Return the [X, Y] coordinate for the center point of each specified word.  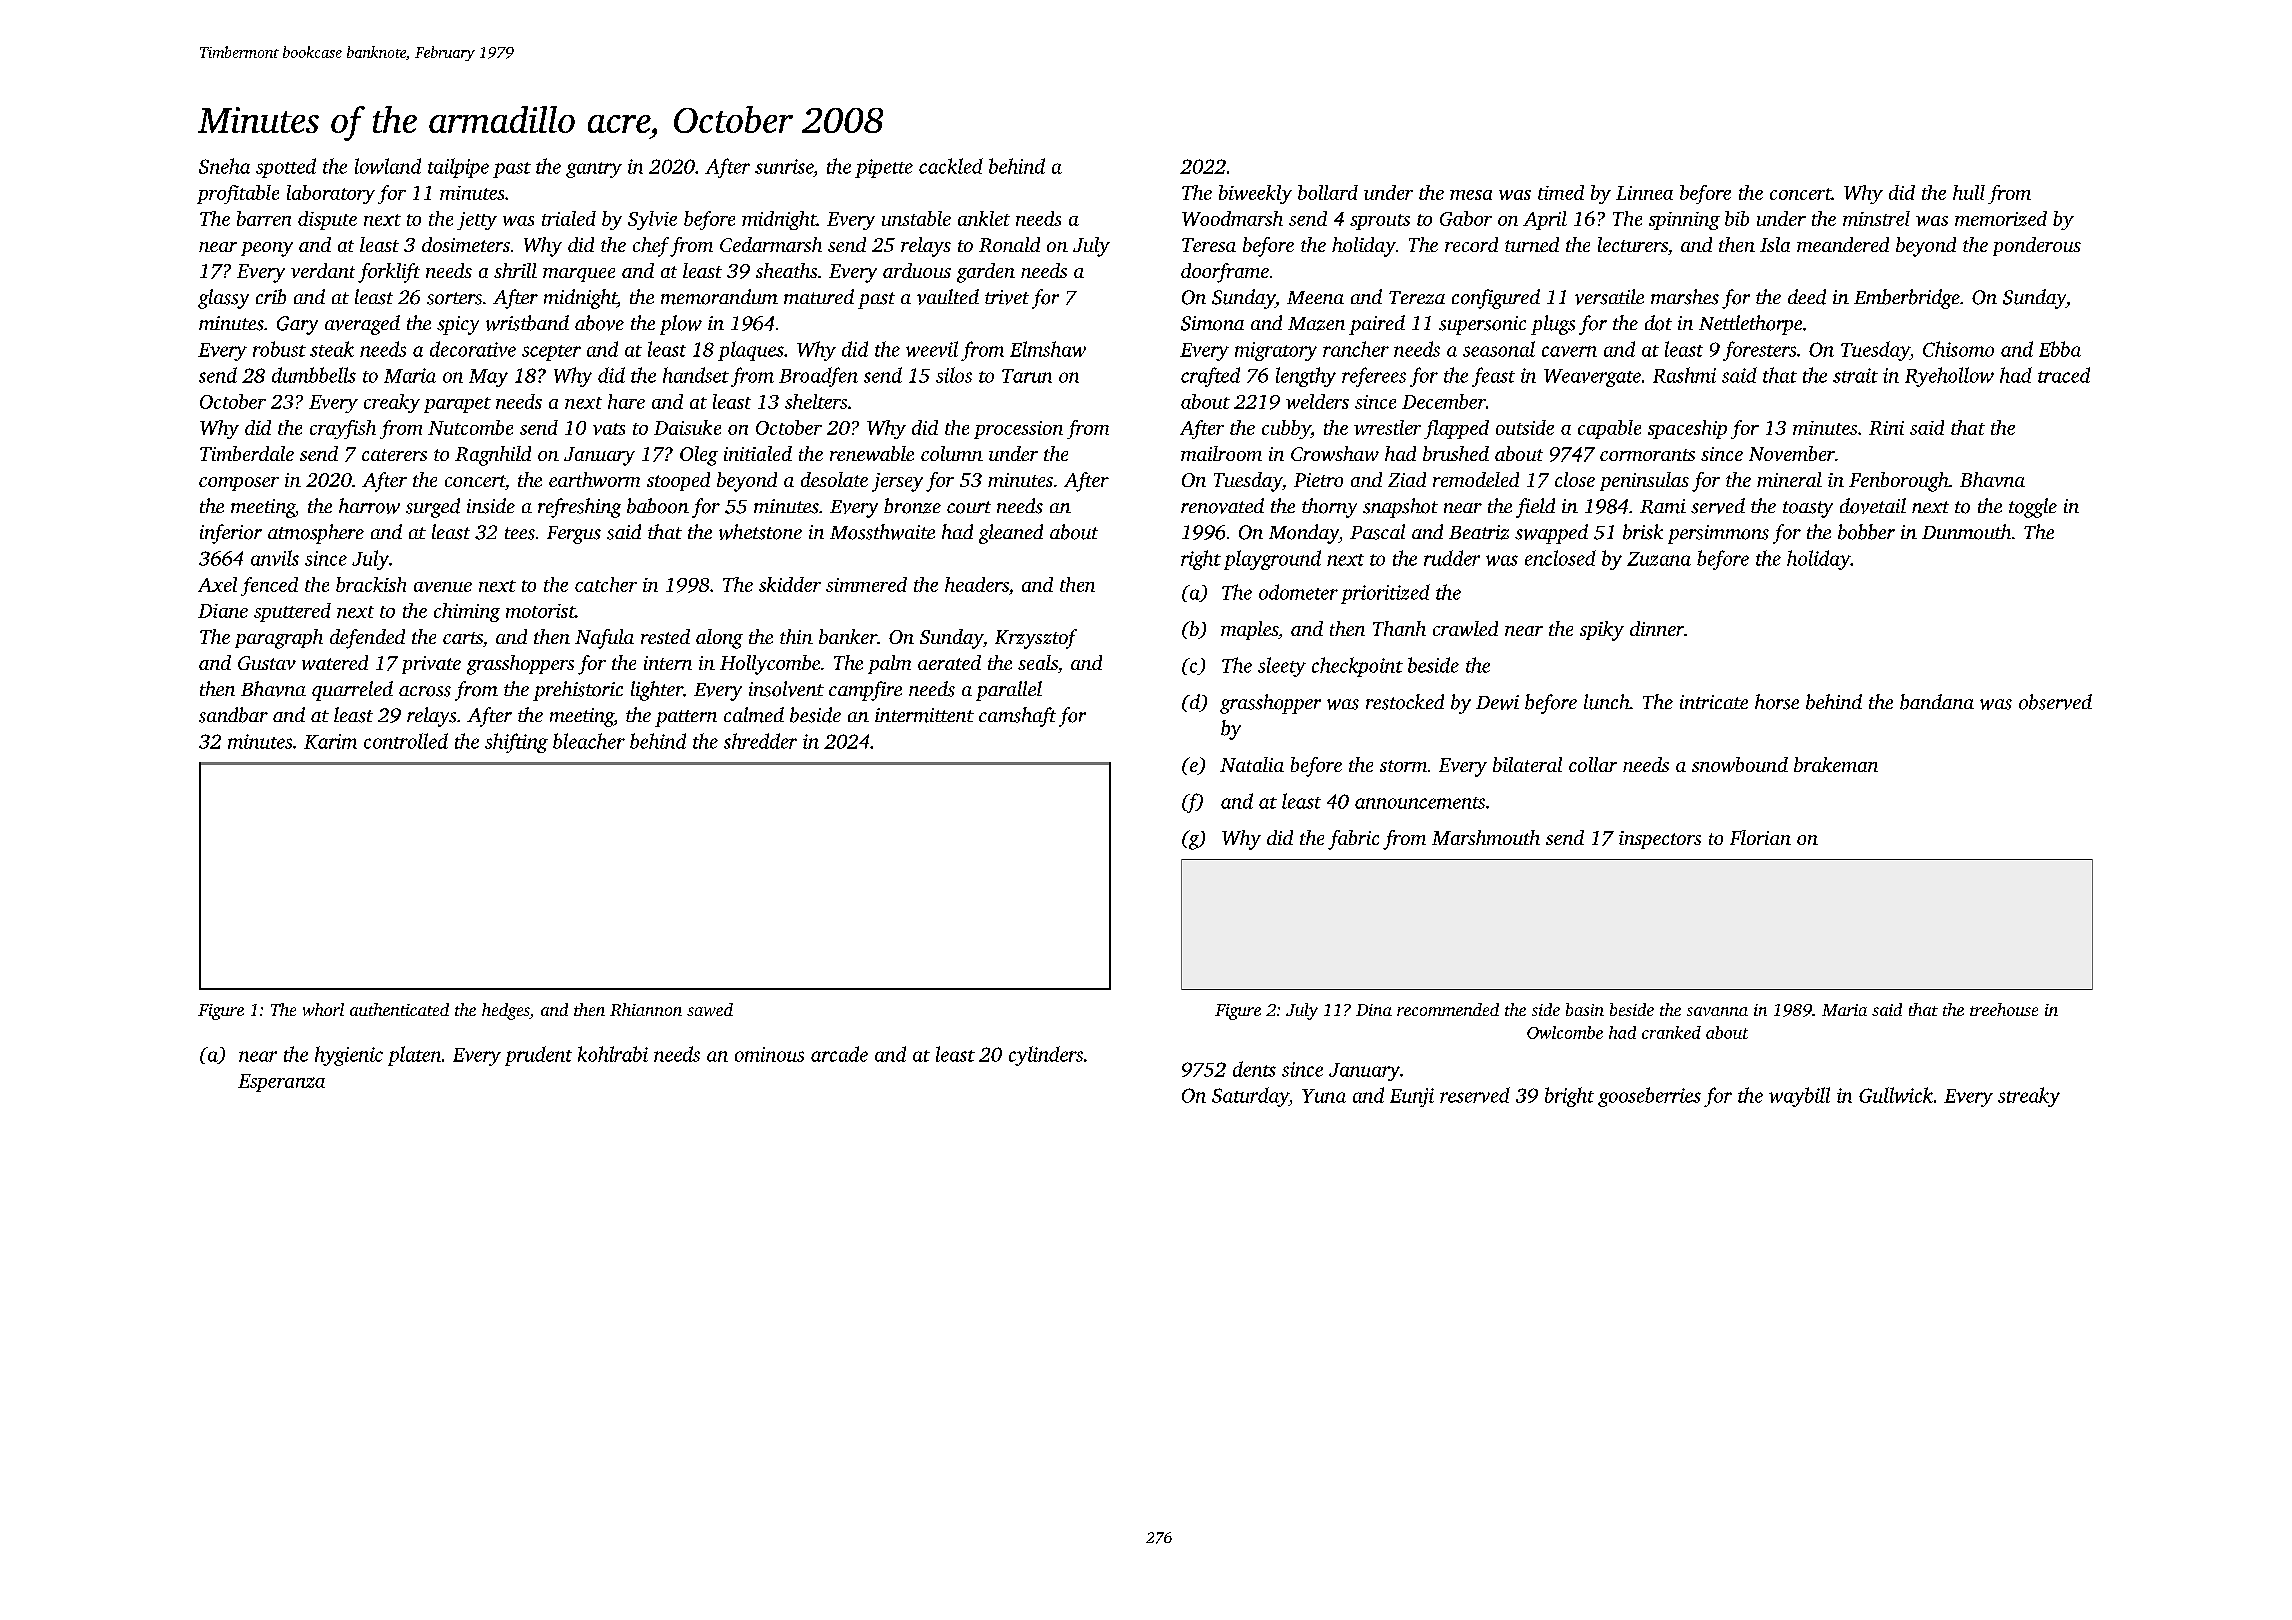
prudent [538, 1056]
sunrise [784, 166]
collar [1593, 764]
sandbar [233, 715]
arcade [839, 1054]
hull [1969, 192]
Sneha [224, 166]
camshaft [1017, 717]
